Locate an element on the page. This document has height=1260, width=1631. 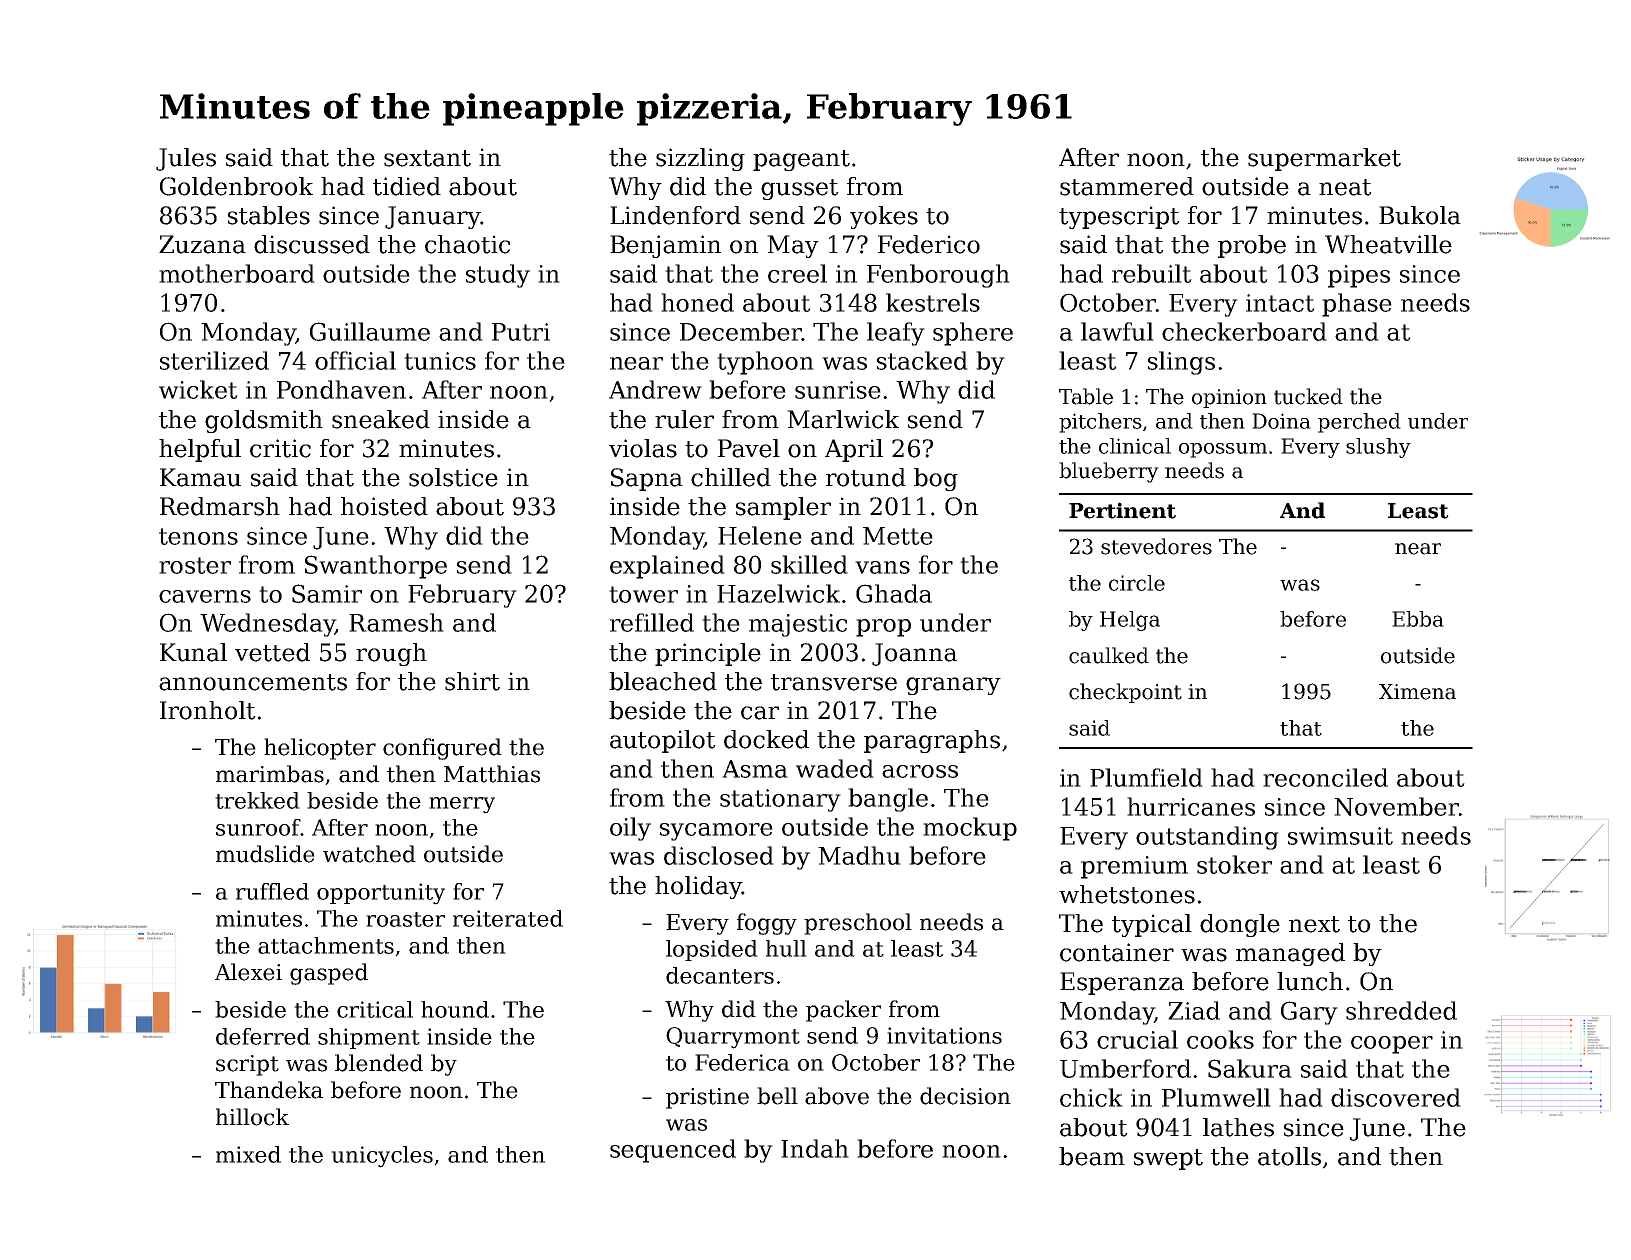
stammered is located at coordinates (1127, 186).
